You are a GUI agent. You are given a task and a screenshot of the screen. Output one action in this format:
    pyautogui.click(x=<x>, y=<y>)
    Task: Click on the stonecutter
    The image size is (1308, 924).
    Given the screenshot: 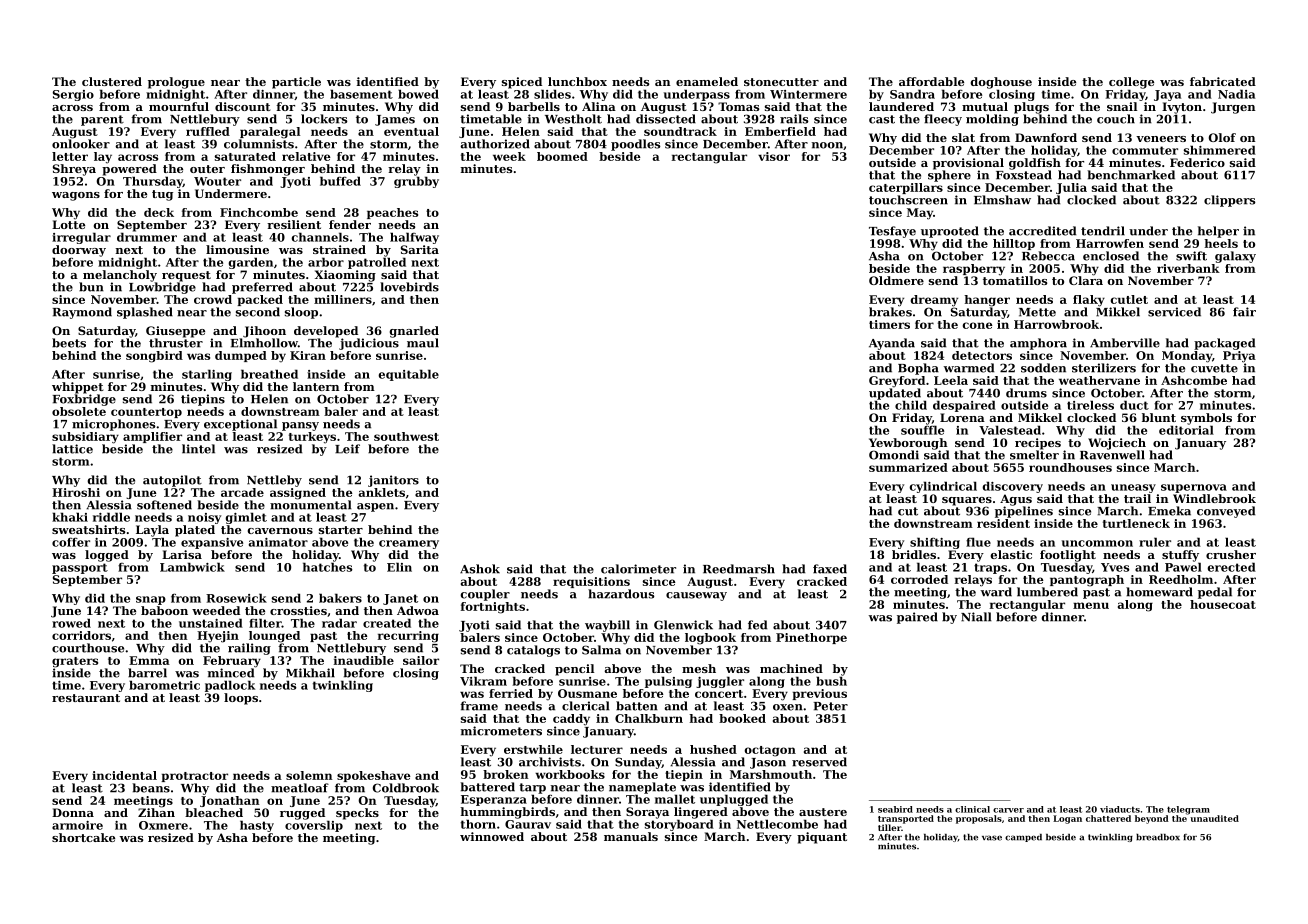 What is the action you would take?
    pyautogui.click(x=781, y=82)
